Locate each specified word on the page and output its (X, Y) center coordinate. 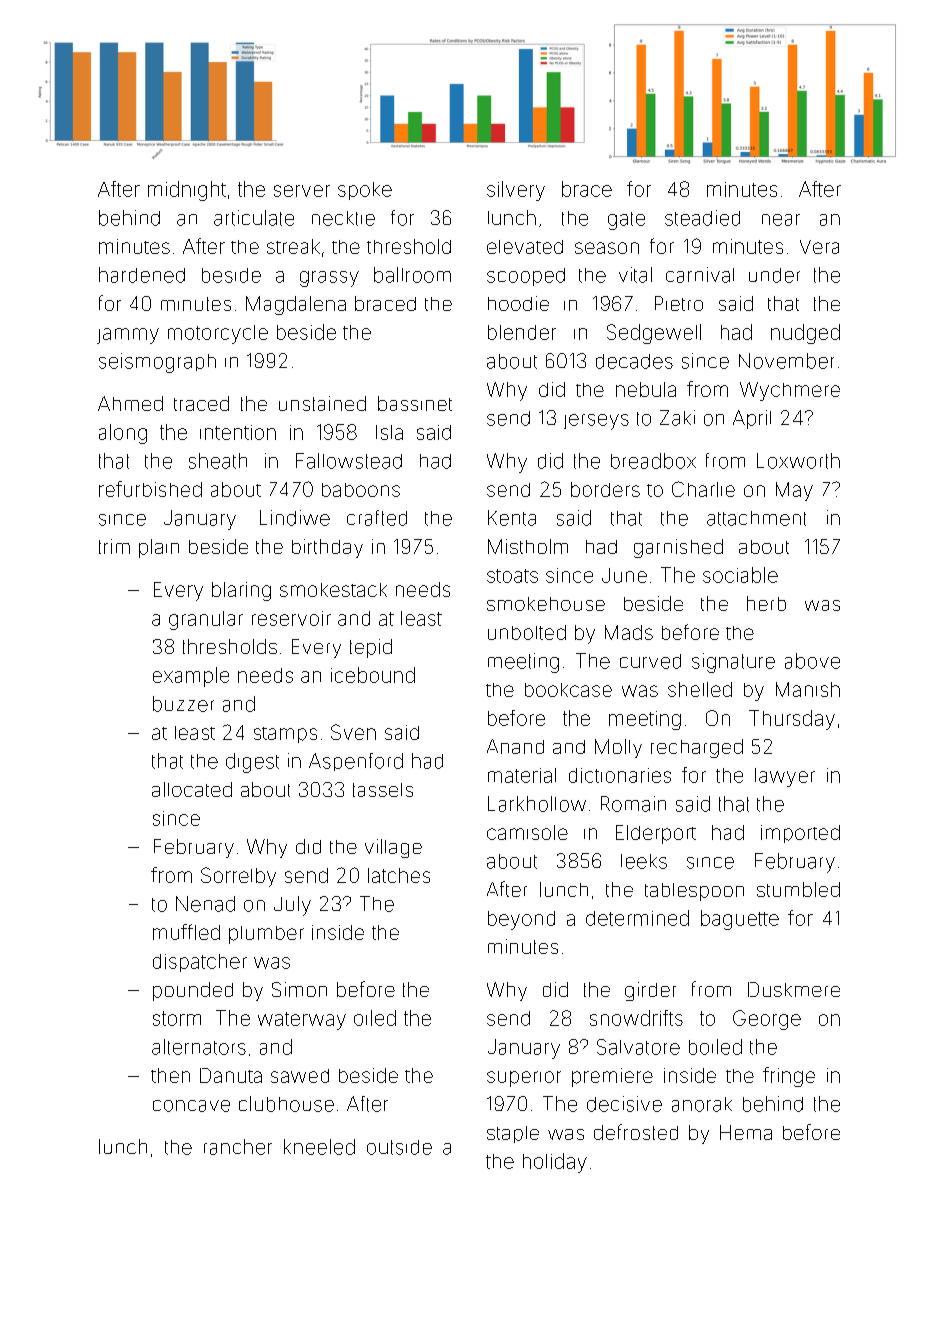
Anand (515, 746)
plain (159, 548)
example (191, 677)
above (812, 661)
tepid (371, 648)
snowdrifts (636, 1018)
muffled (186, 932)
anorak (702, 1104)
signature (733, 663)
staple (513, 1134)
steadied (702, 218)
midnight (187, 191)
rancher (238, 1147)
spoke (365, 191)
